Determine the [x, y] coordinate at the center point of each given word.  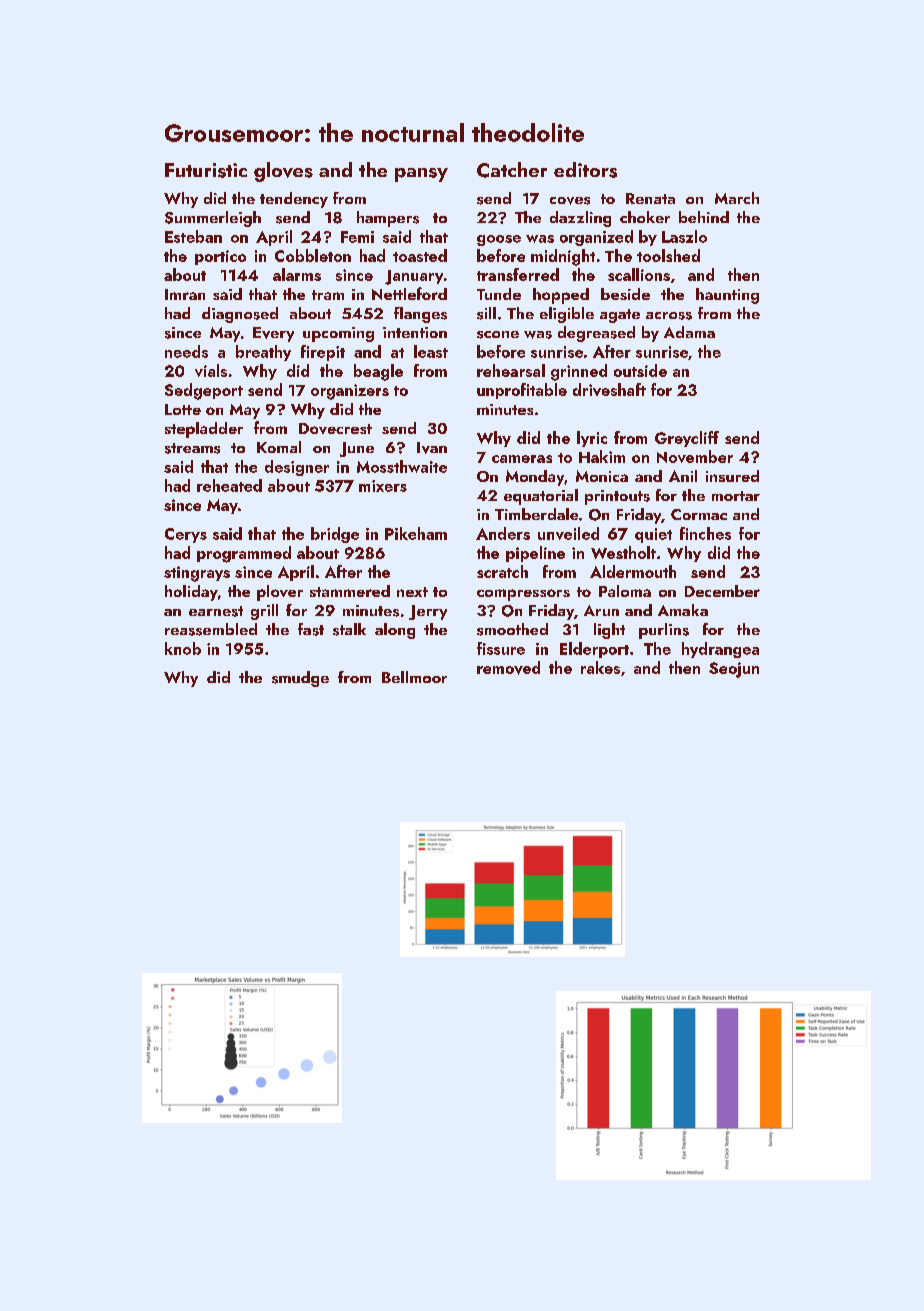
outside [640, 370]
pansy [421, 175]
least [431, 351]
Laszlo [684, 236]
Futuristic [206, 170]
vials [211, 370]
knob [183, 648]
